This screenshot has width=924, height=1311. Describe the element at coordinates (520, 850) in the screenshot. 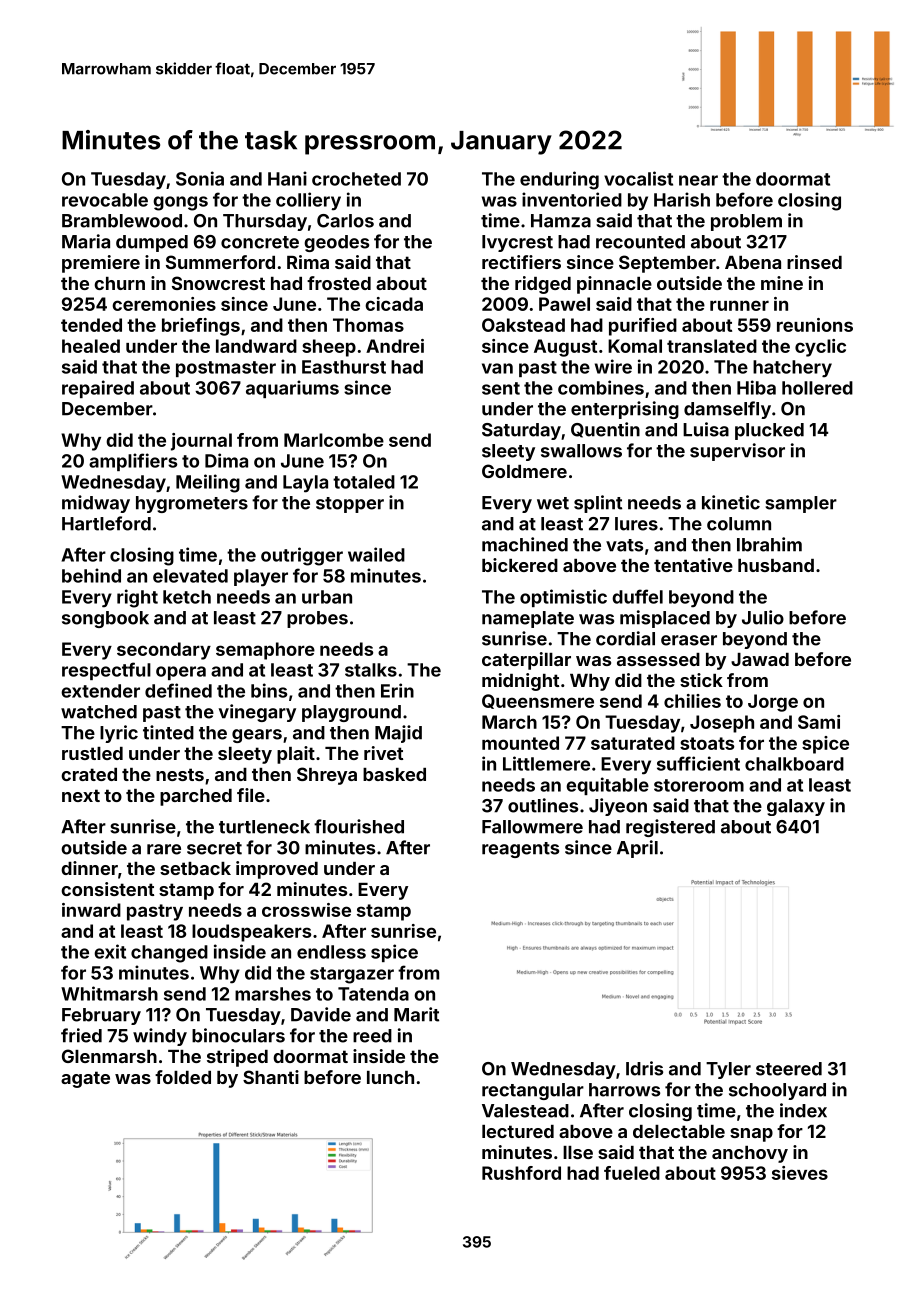

I see `reagents` at that location.
